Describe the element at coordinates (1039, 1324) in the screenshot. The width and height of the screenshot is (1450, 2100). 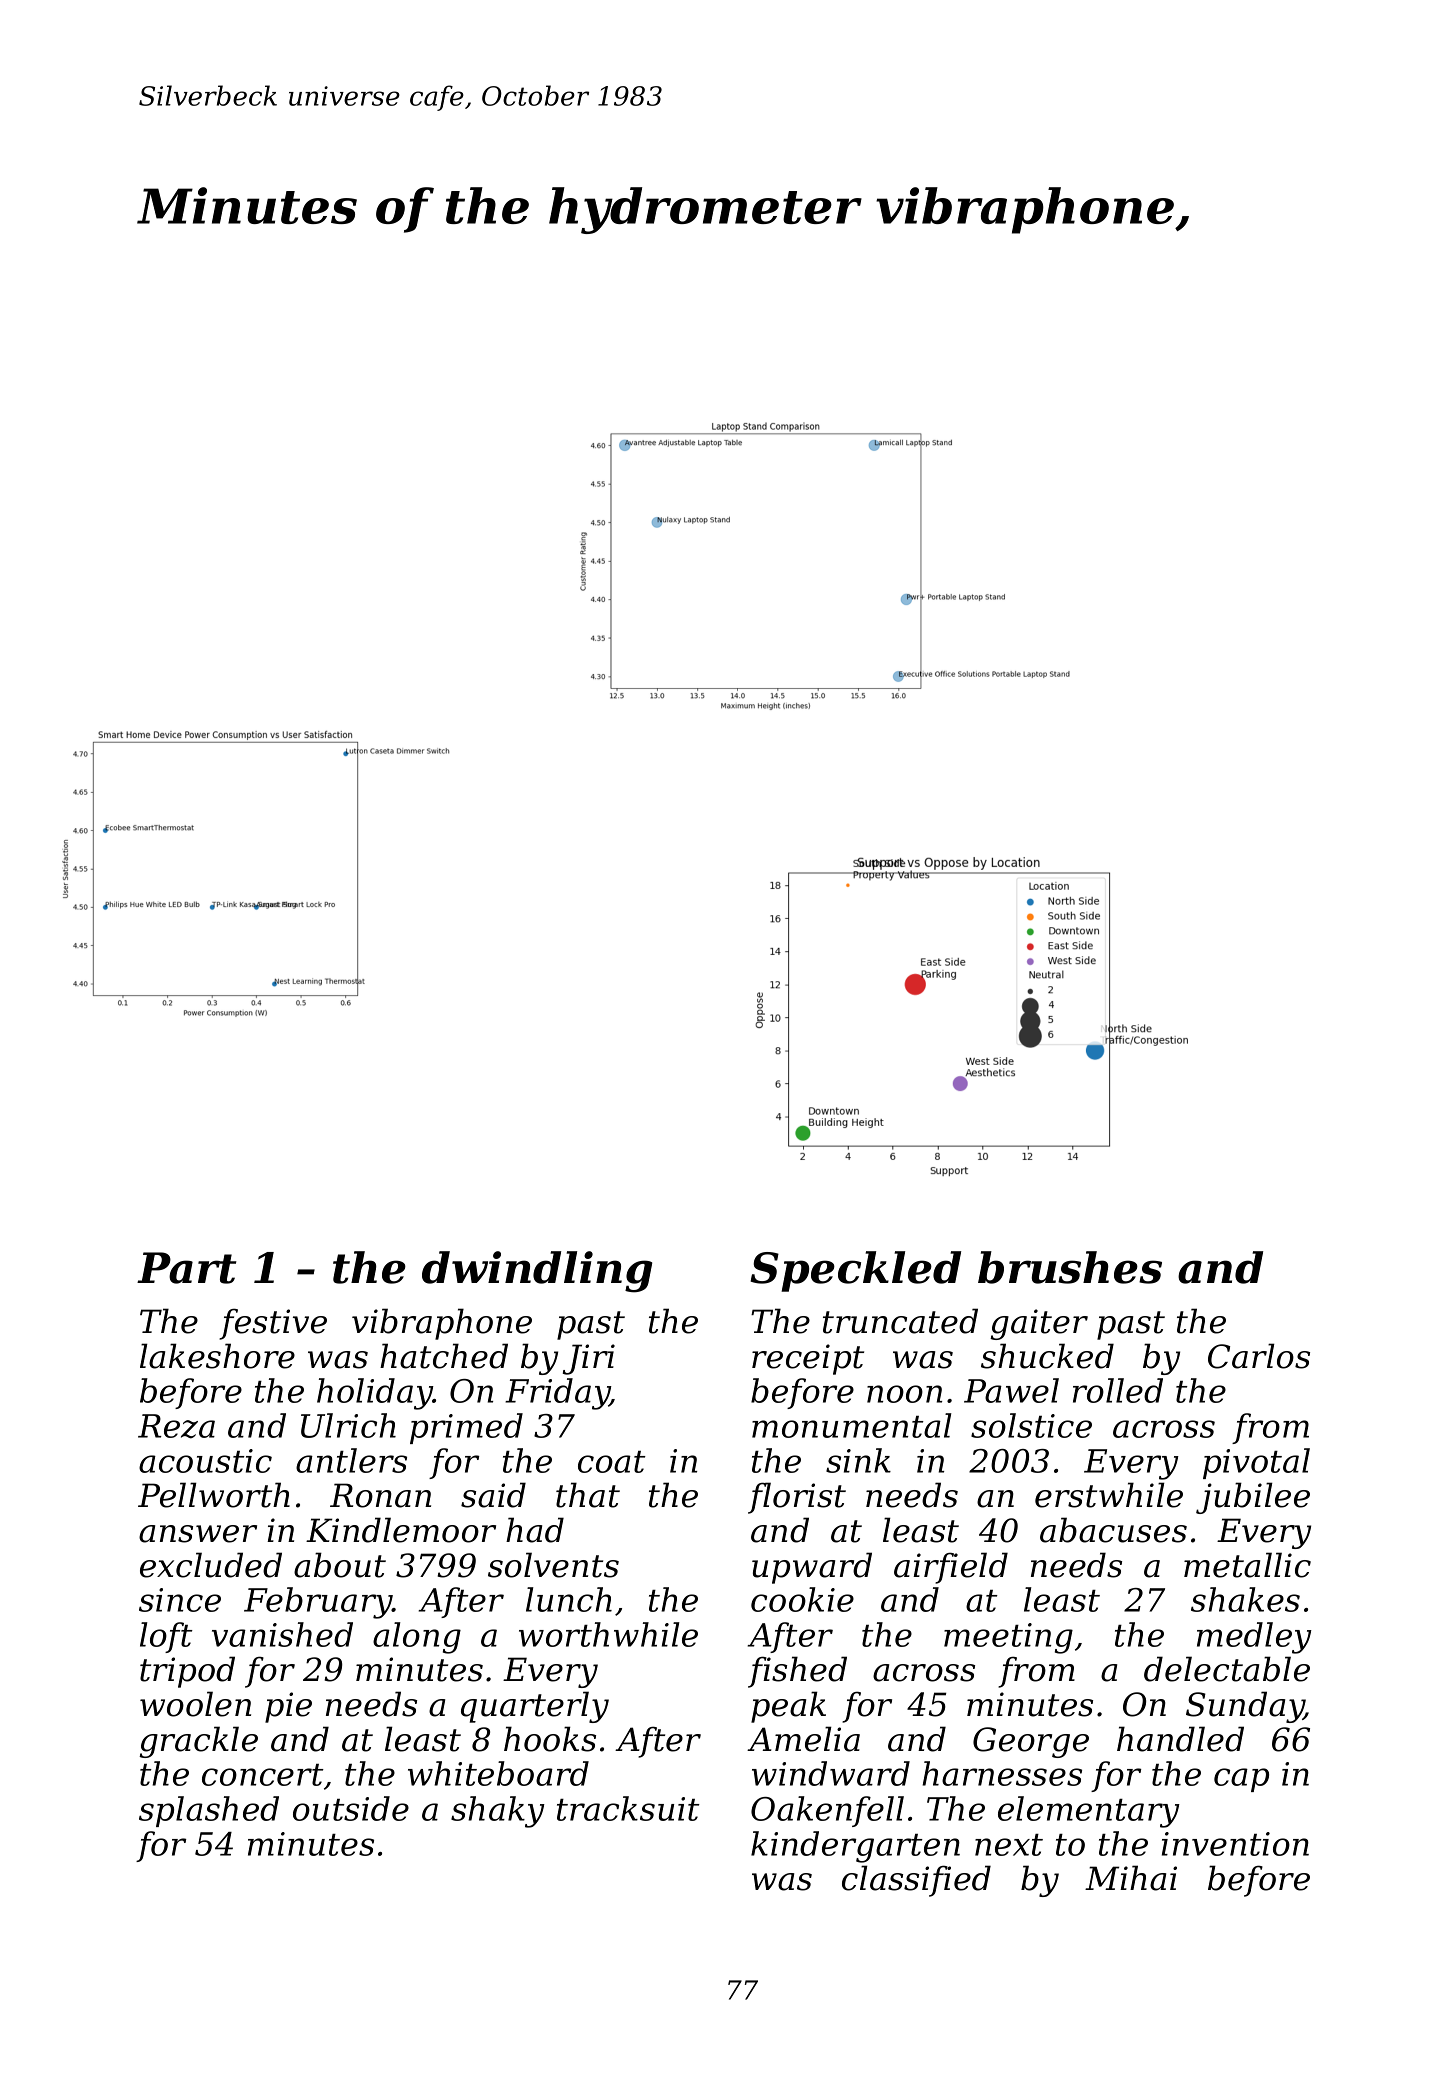
I see `gaiter` at that location.
